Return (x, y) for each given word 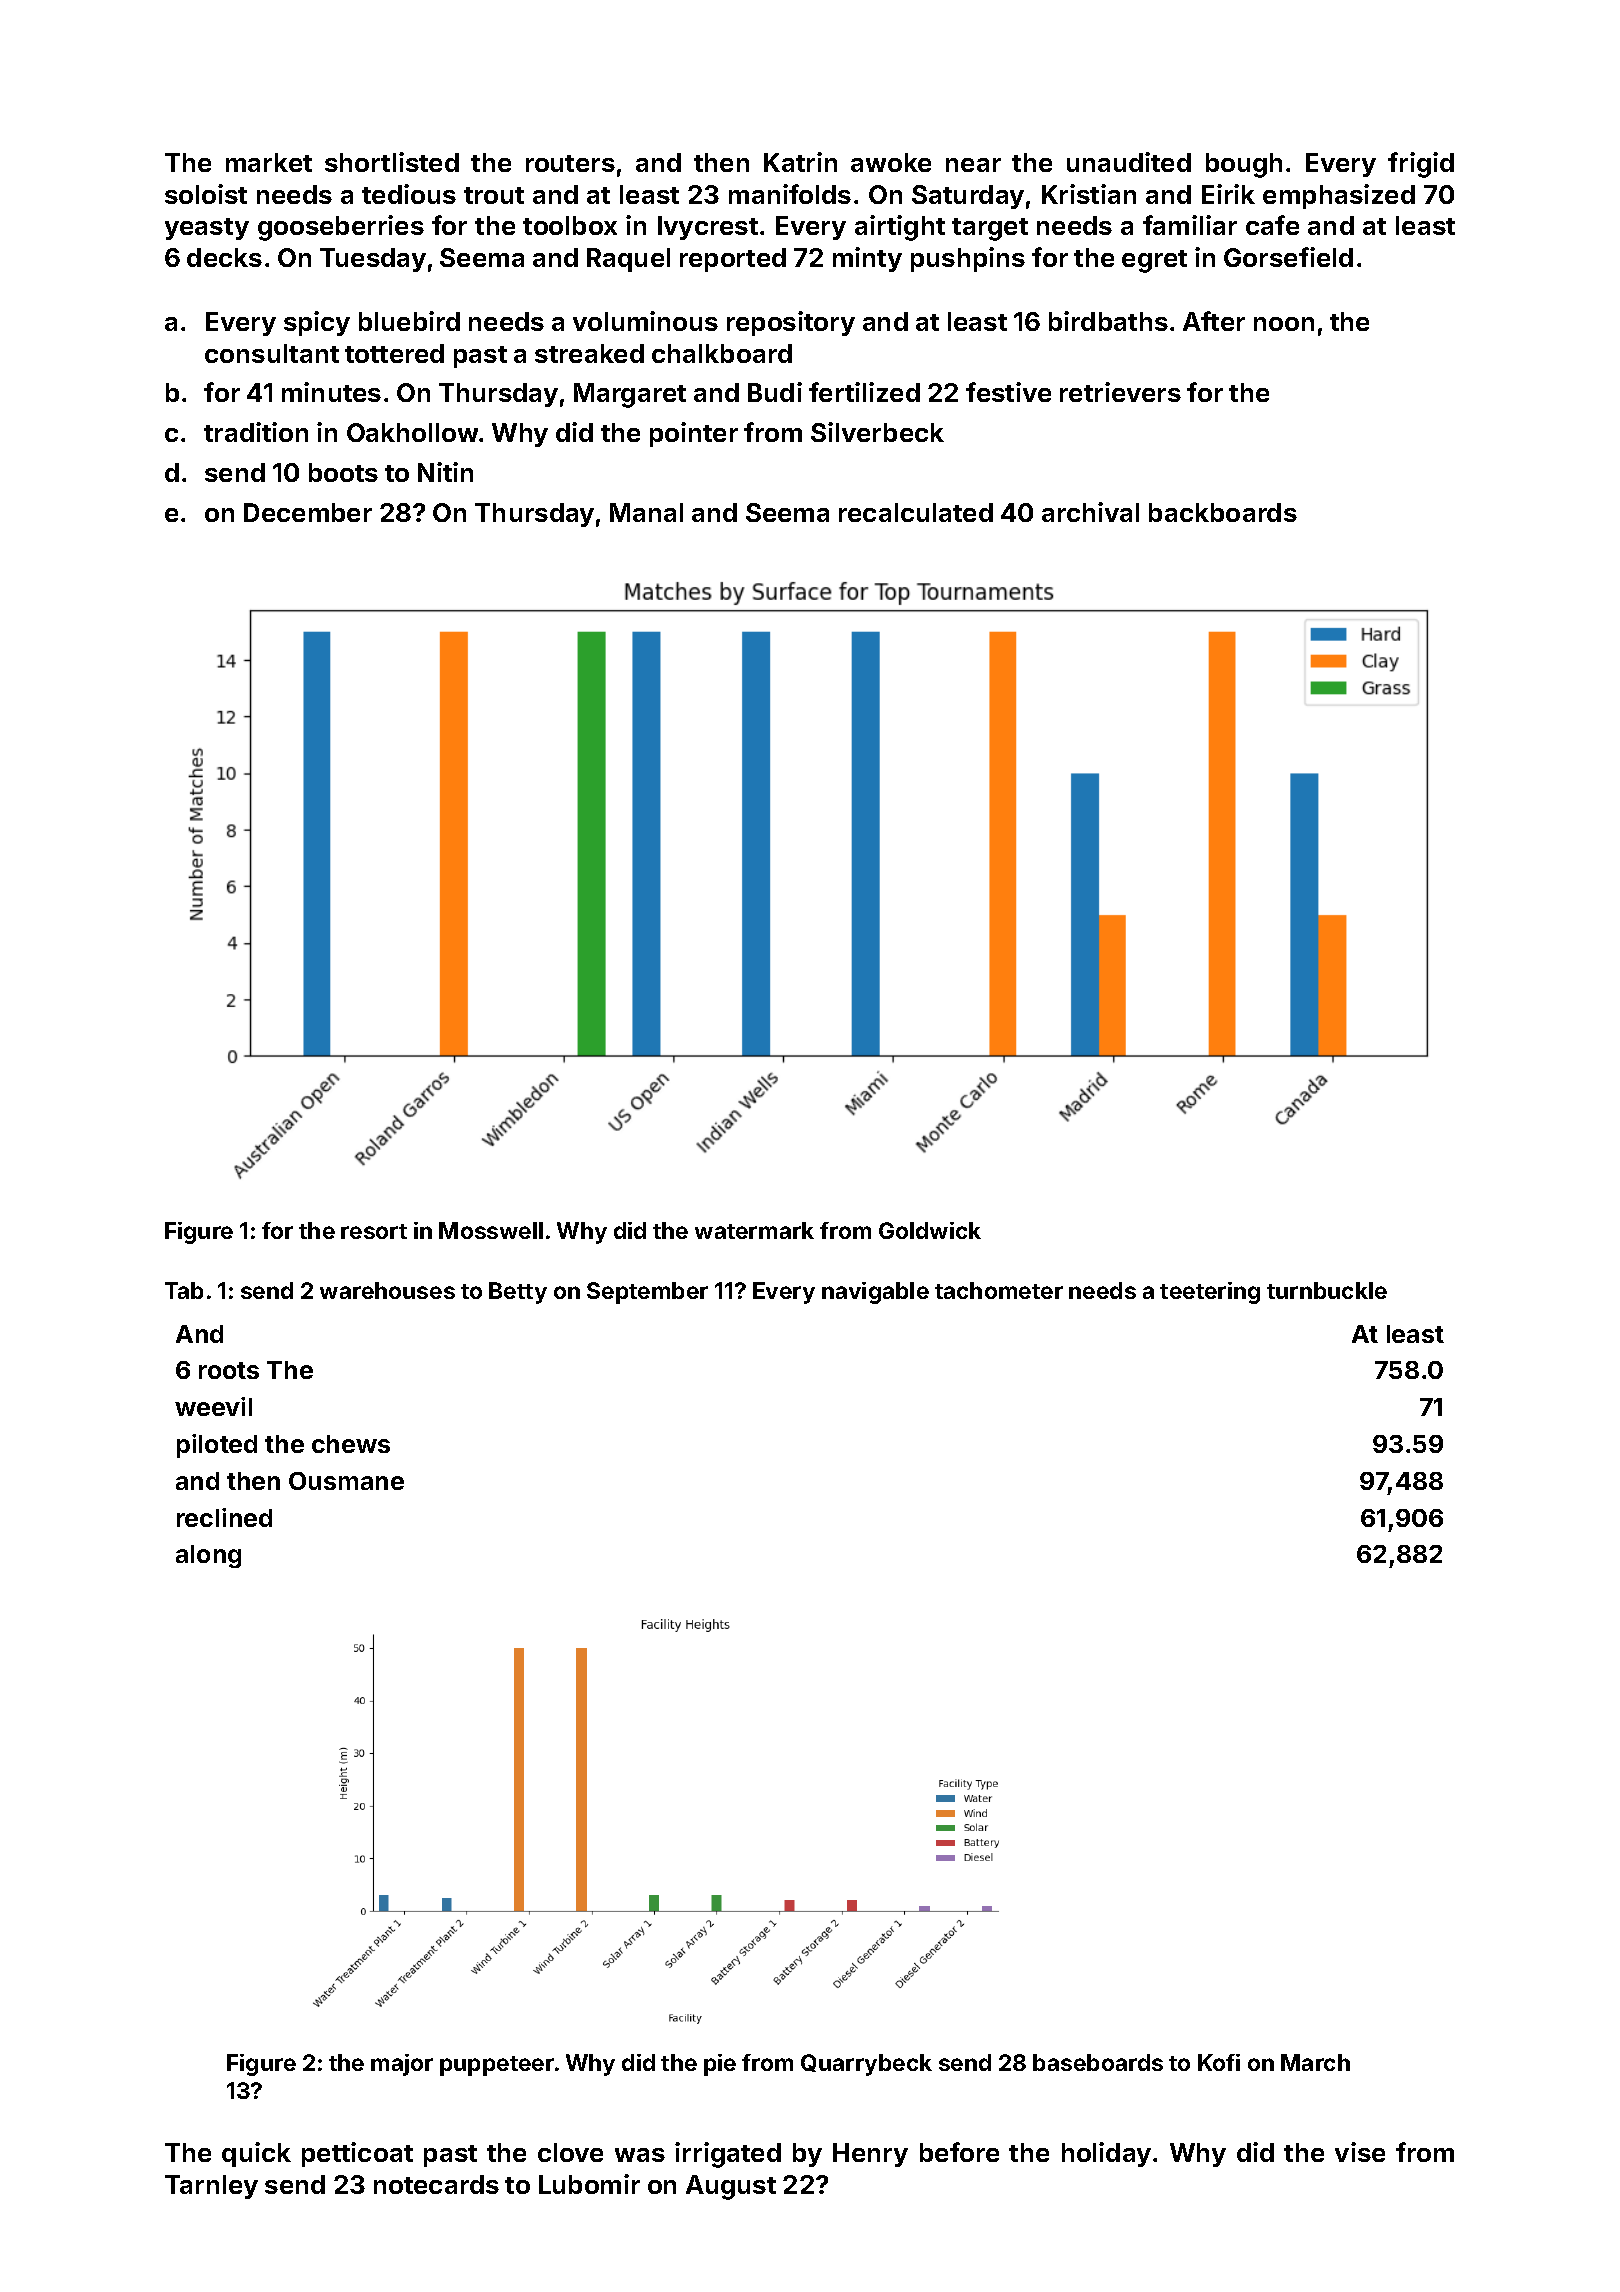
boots (343, 472)
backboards (1223, 512)
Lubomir (589, 2184)
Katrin (800, 162)
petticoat (357, 2154)
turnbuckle (1327, 1290)
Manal (646, 512)
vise (1360, 2152)
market (269, 162)
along (208, 1556)
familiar (1190, 225)
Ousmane (346, 1481)
